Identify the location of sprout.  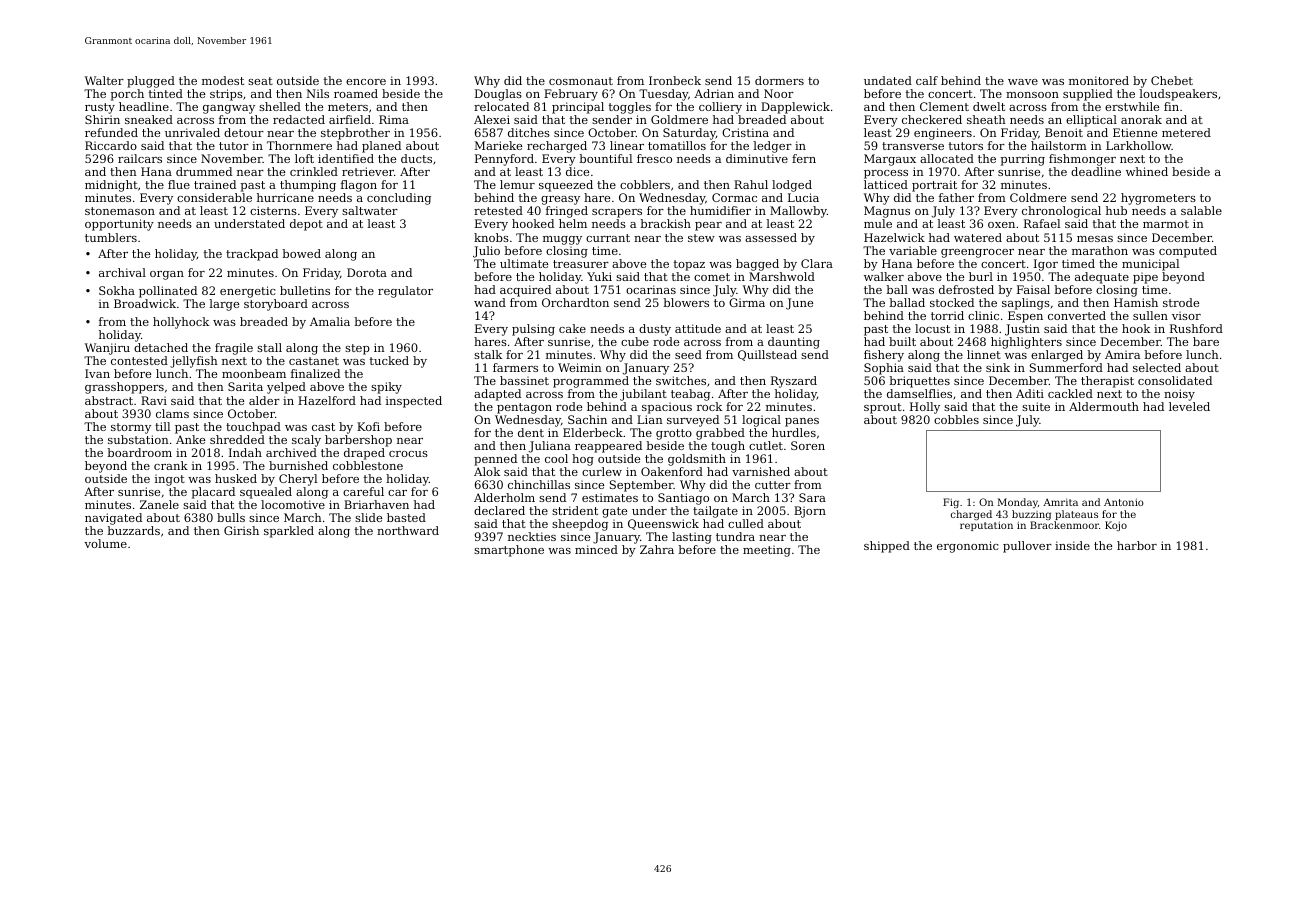
(883, 408).
